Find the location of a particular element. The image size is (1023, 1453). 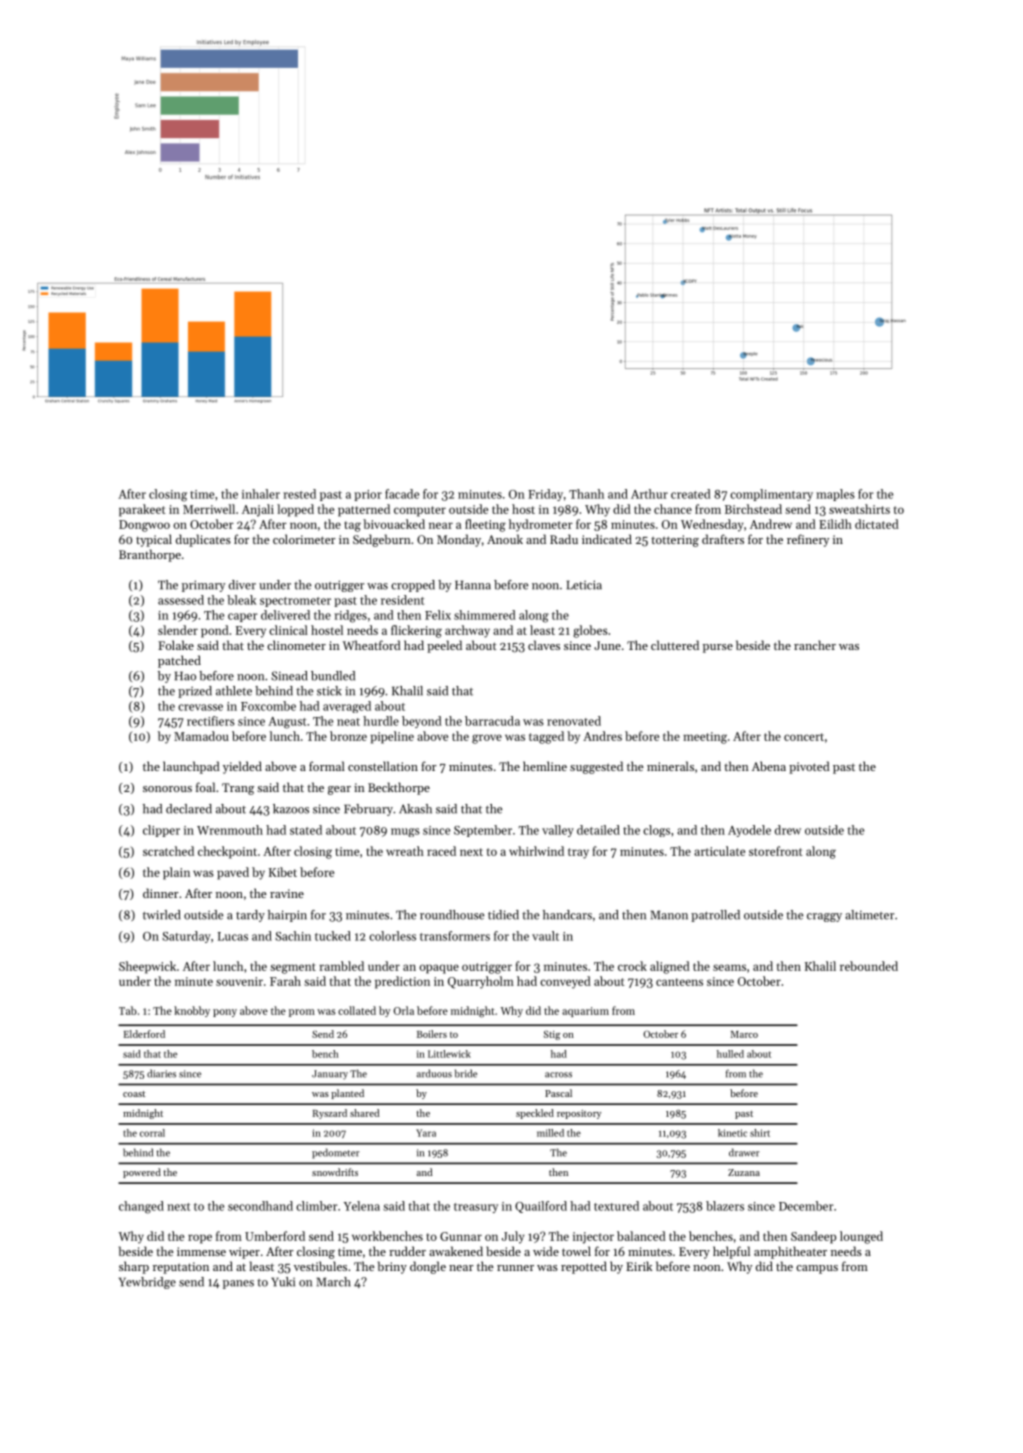

treasury is located at coordinates (476, 1208).
